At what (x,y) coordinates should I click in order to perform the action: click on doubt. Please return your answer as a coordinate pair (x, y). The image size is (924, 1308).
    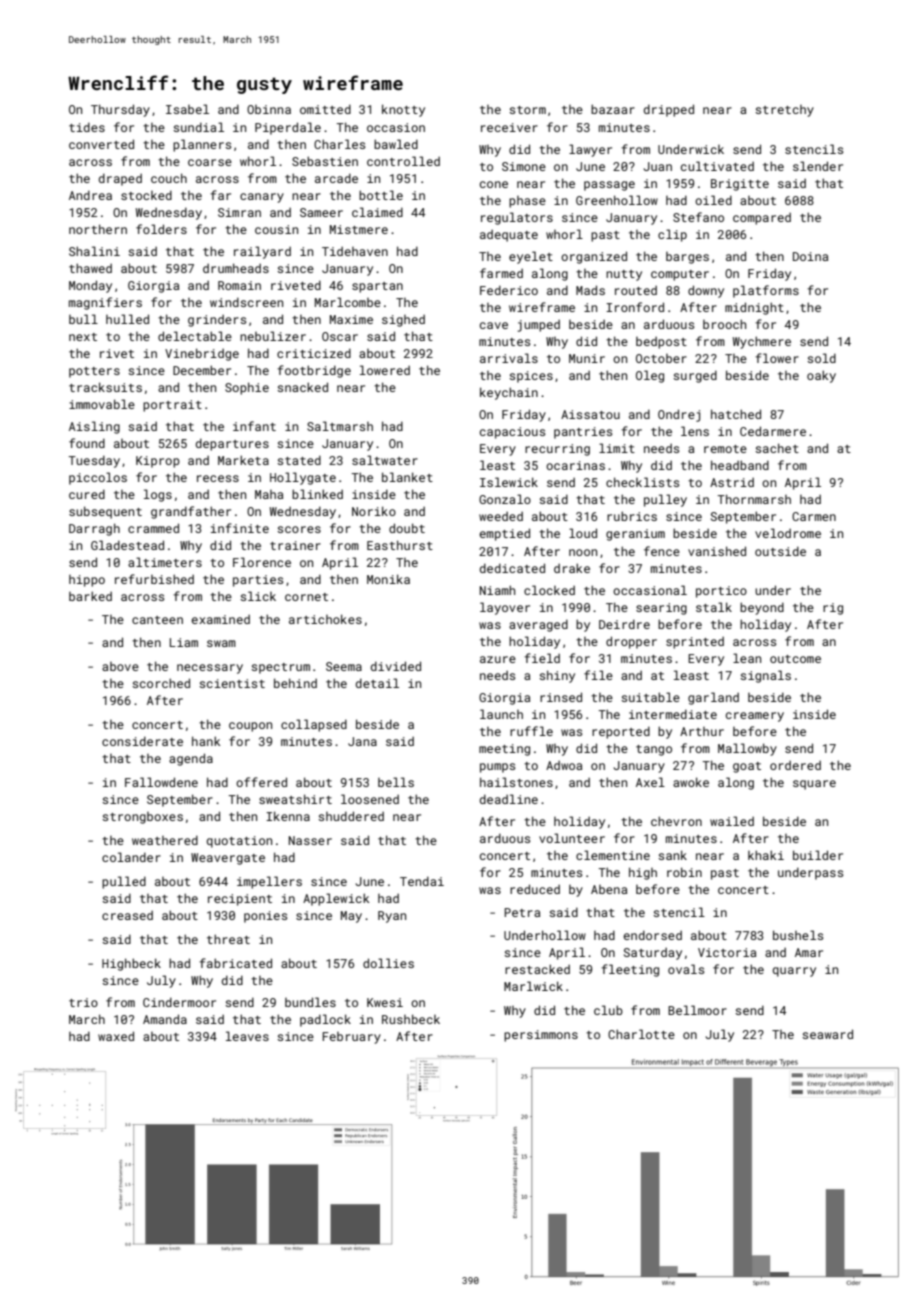
    Looking at the image, I should click on (407, 528).
